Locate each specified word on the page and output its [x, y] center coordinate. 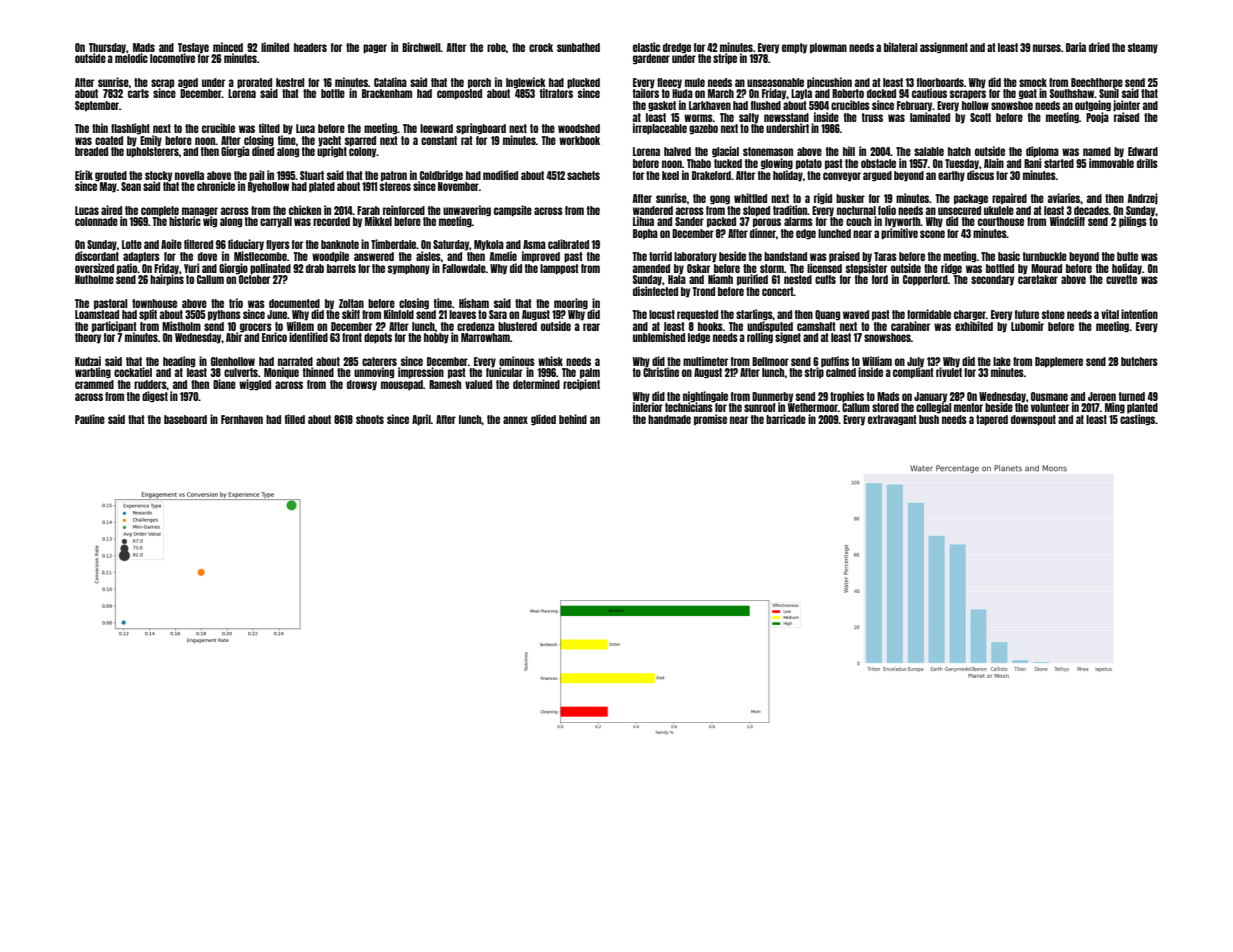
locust [662, 314]
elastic [646, 47]
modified [500, 175]
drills [1147, 163]
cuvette [1121, 279]
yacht [329, 141]
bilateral [901, 47]
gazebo [703, 129]
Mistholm [181, 326]
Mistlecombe [260, 256]
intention [1139, 314]
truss [872, 117]
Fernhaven [242, 419]
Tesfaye [193, 48]
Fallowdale [464, 268]
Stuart [312, 175]
